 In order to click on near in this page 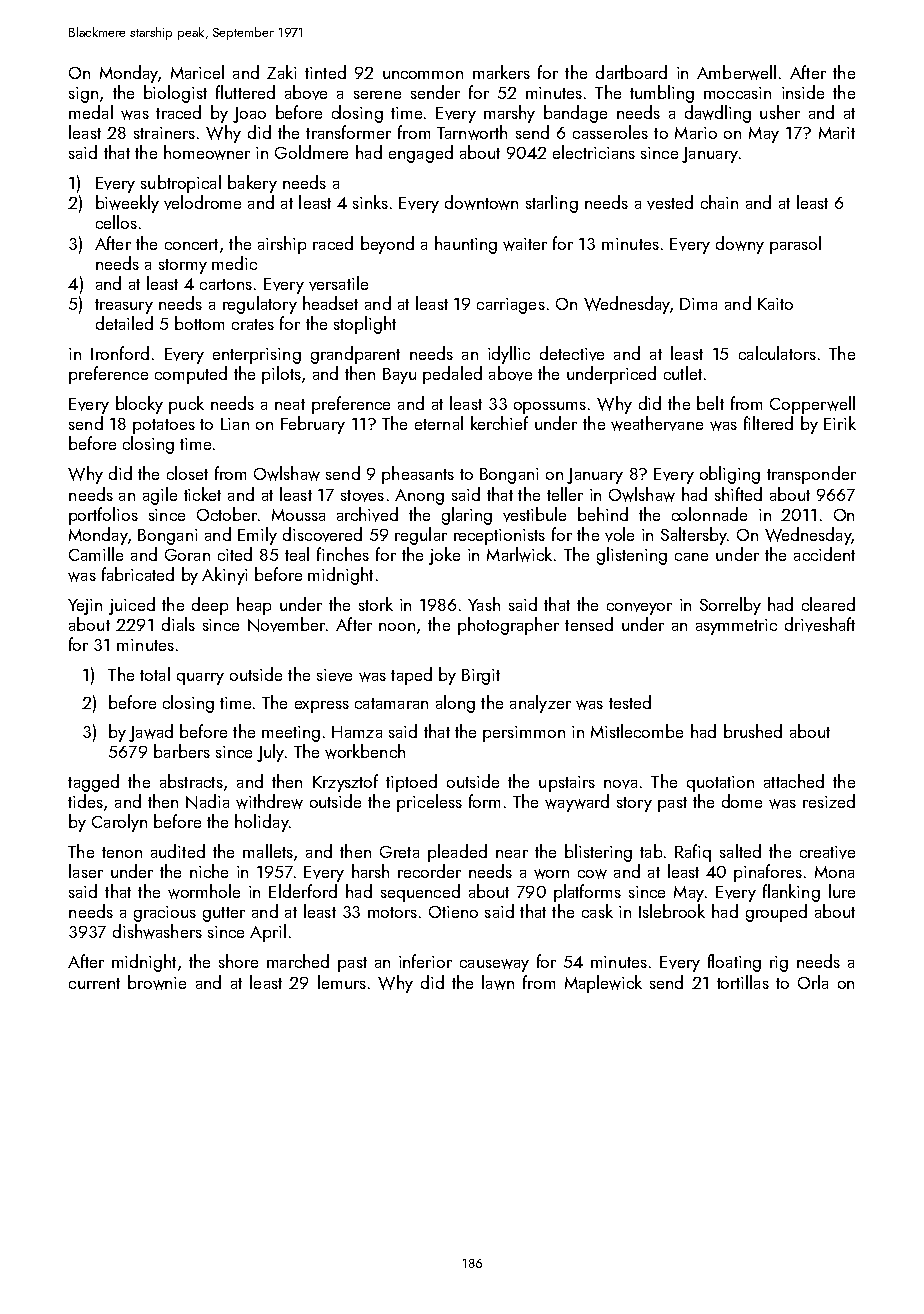, I will do `click(512, 854)`.
